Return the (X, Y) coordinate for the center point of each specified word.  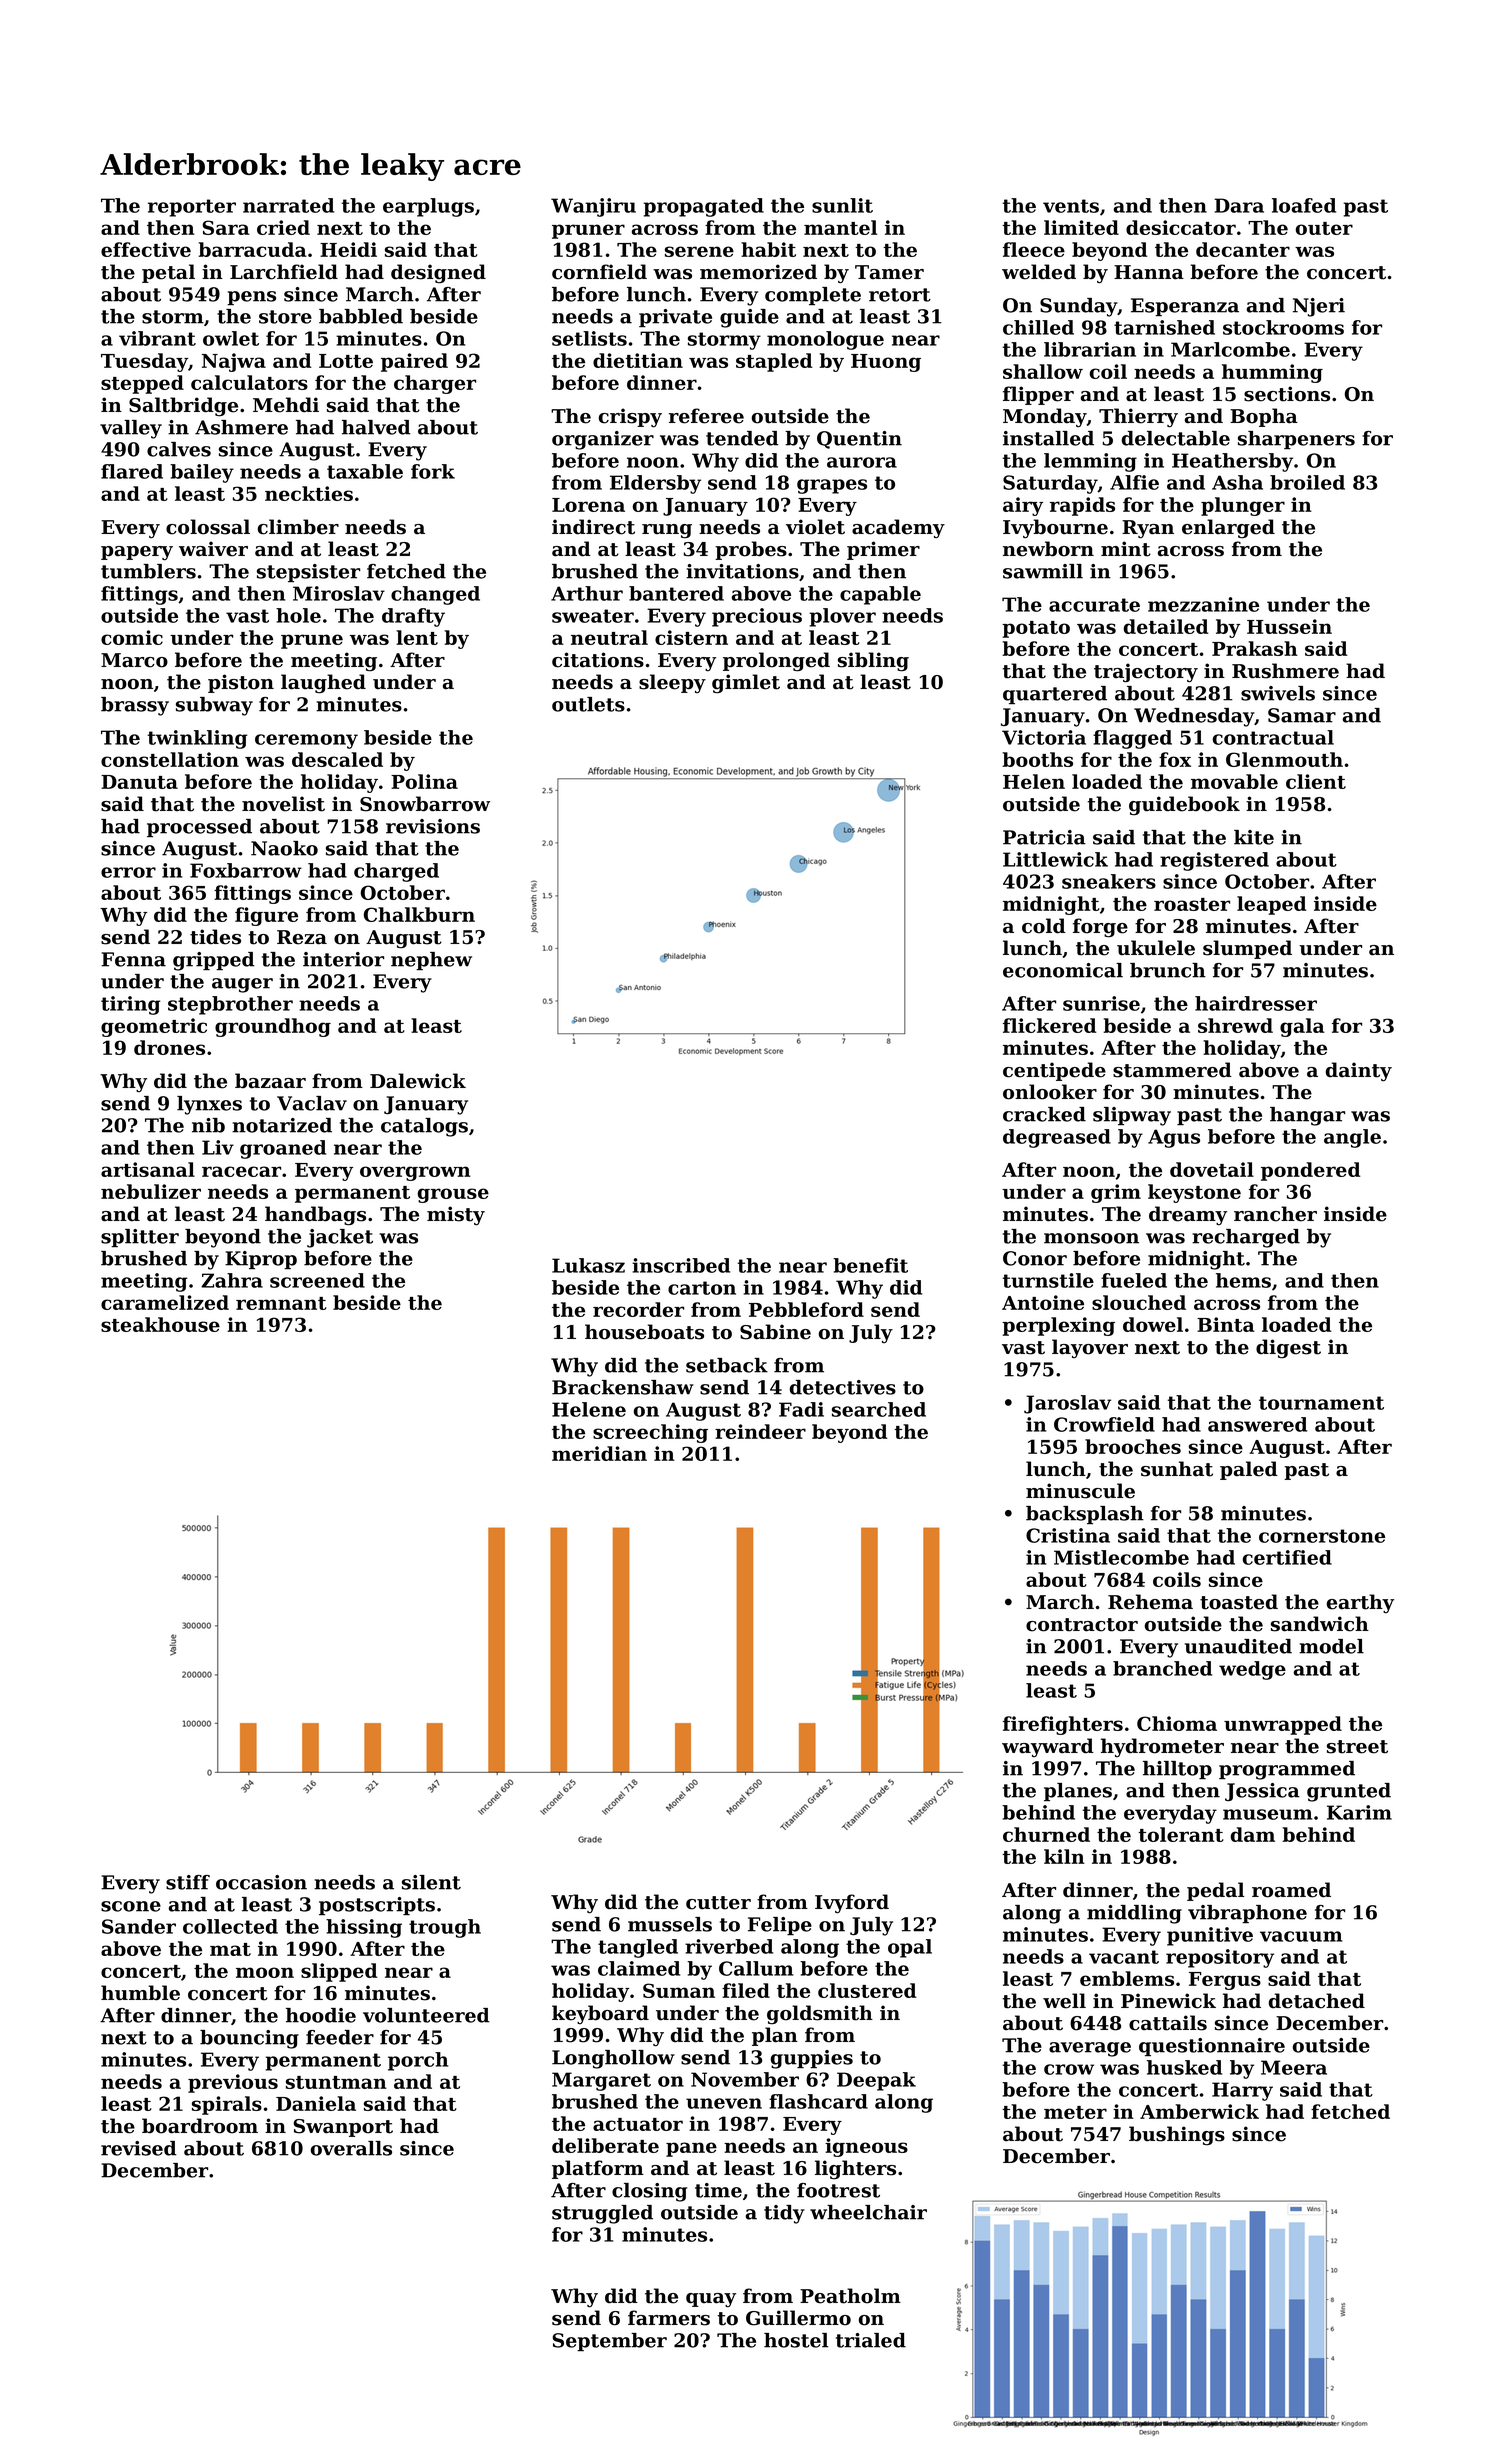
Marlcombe (1230, 349)
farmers (669, 2318)
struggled (602, 2214)
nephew (431, 961)
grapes (832, 486)
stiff (188, 1882)
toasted (1239, 1602)
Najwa (234, 362)
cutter (718, 1903)
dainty (1359, 1072)
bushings (1177, 2136)
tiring (131, 1005)
